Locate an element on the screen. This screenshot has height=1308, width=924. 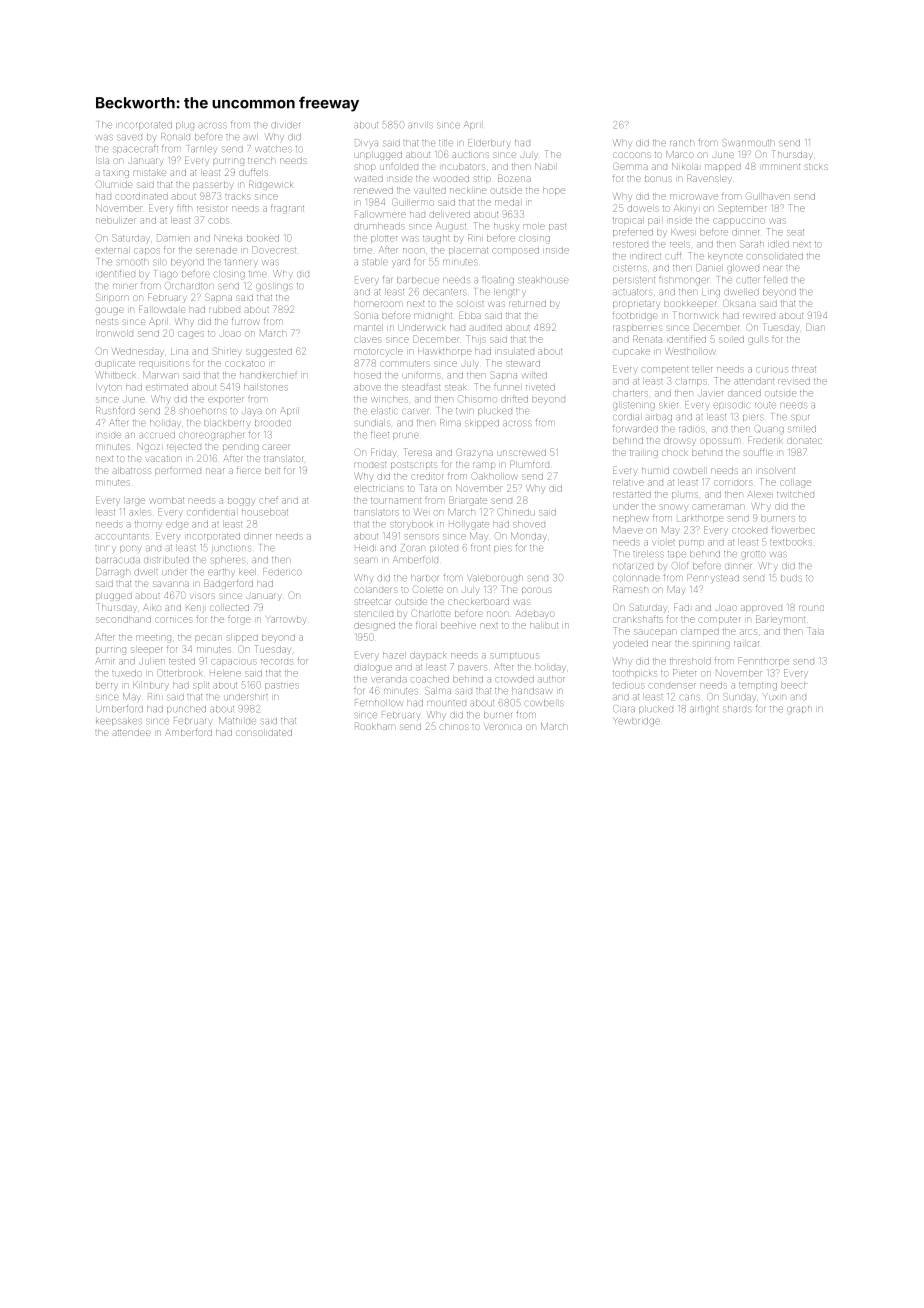
postscripts is located at coordinates (414, 465).
